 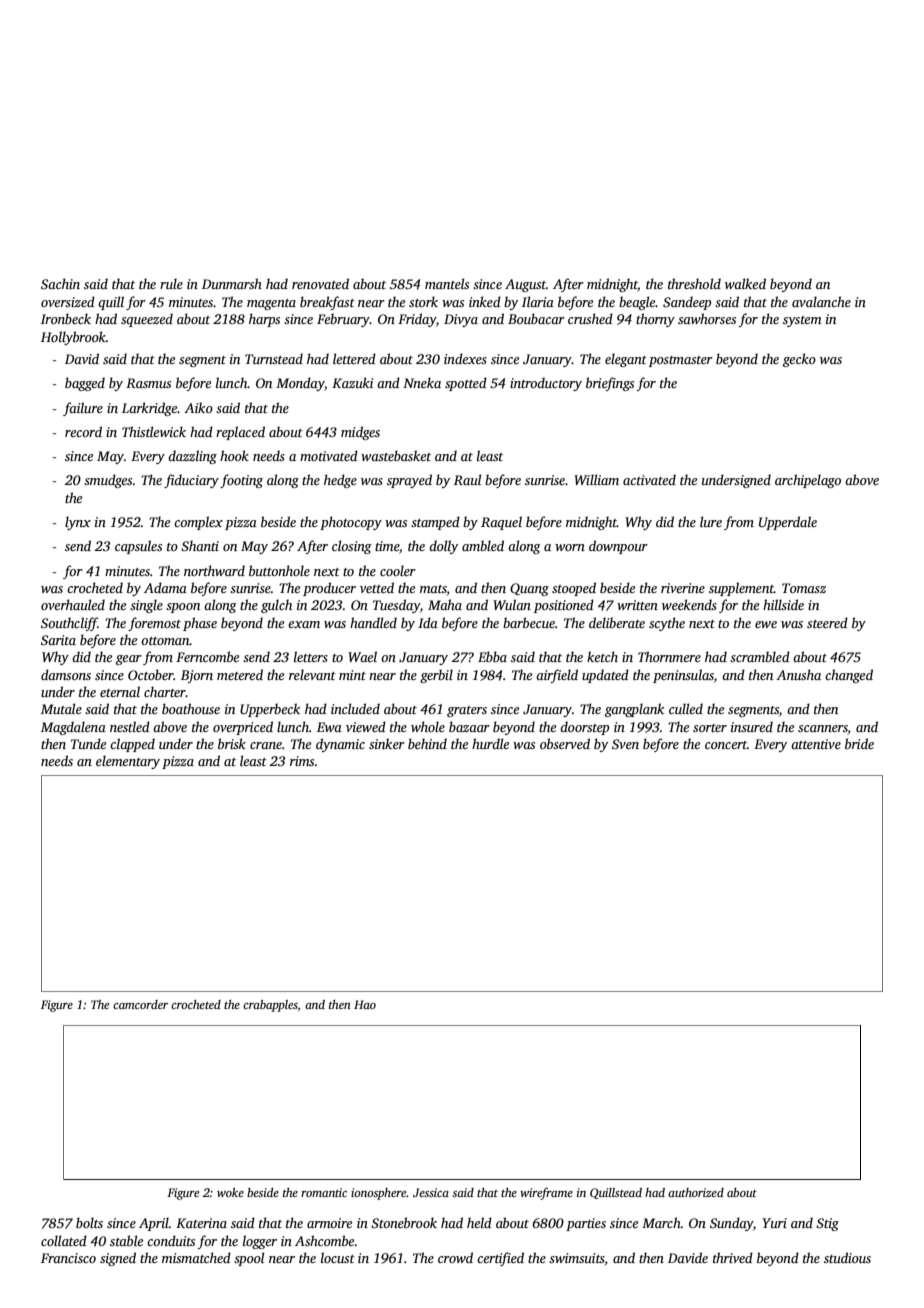 What do you see at coordinates (683, 676) in the screenshot?
I see `peninsulas` at bounding box center [683, 676].
